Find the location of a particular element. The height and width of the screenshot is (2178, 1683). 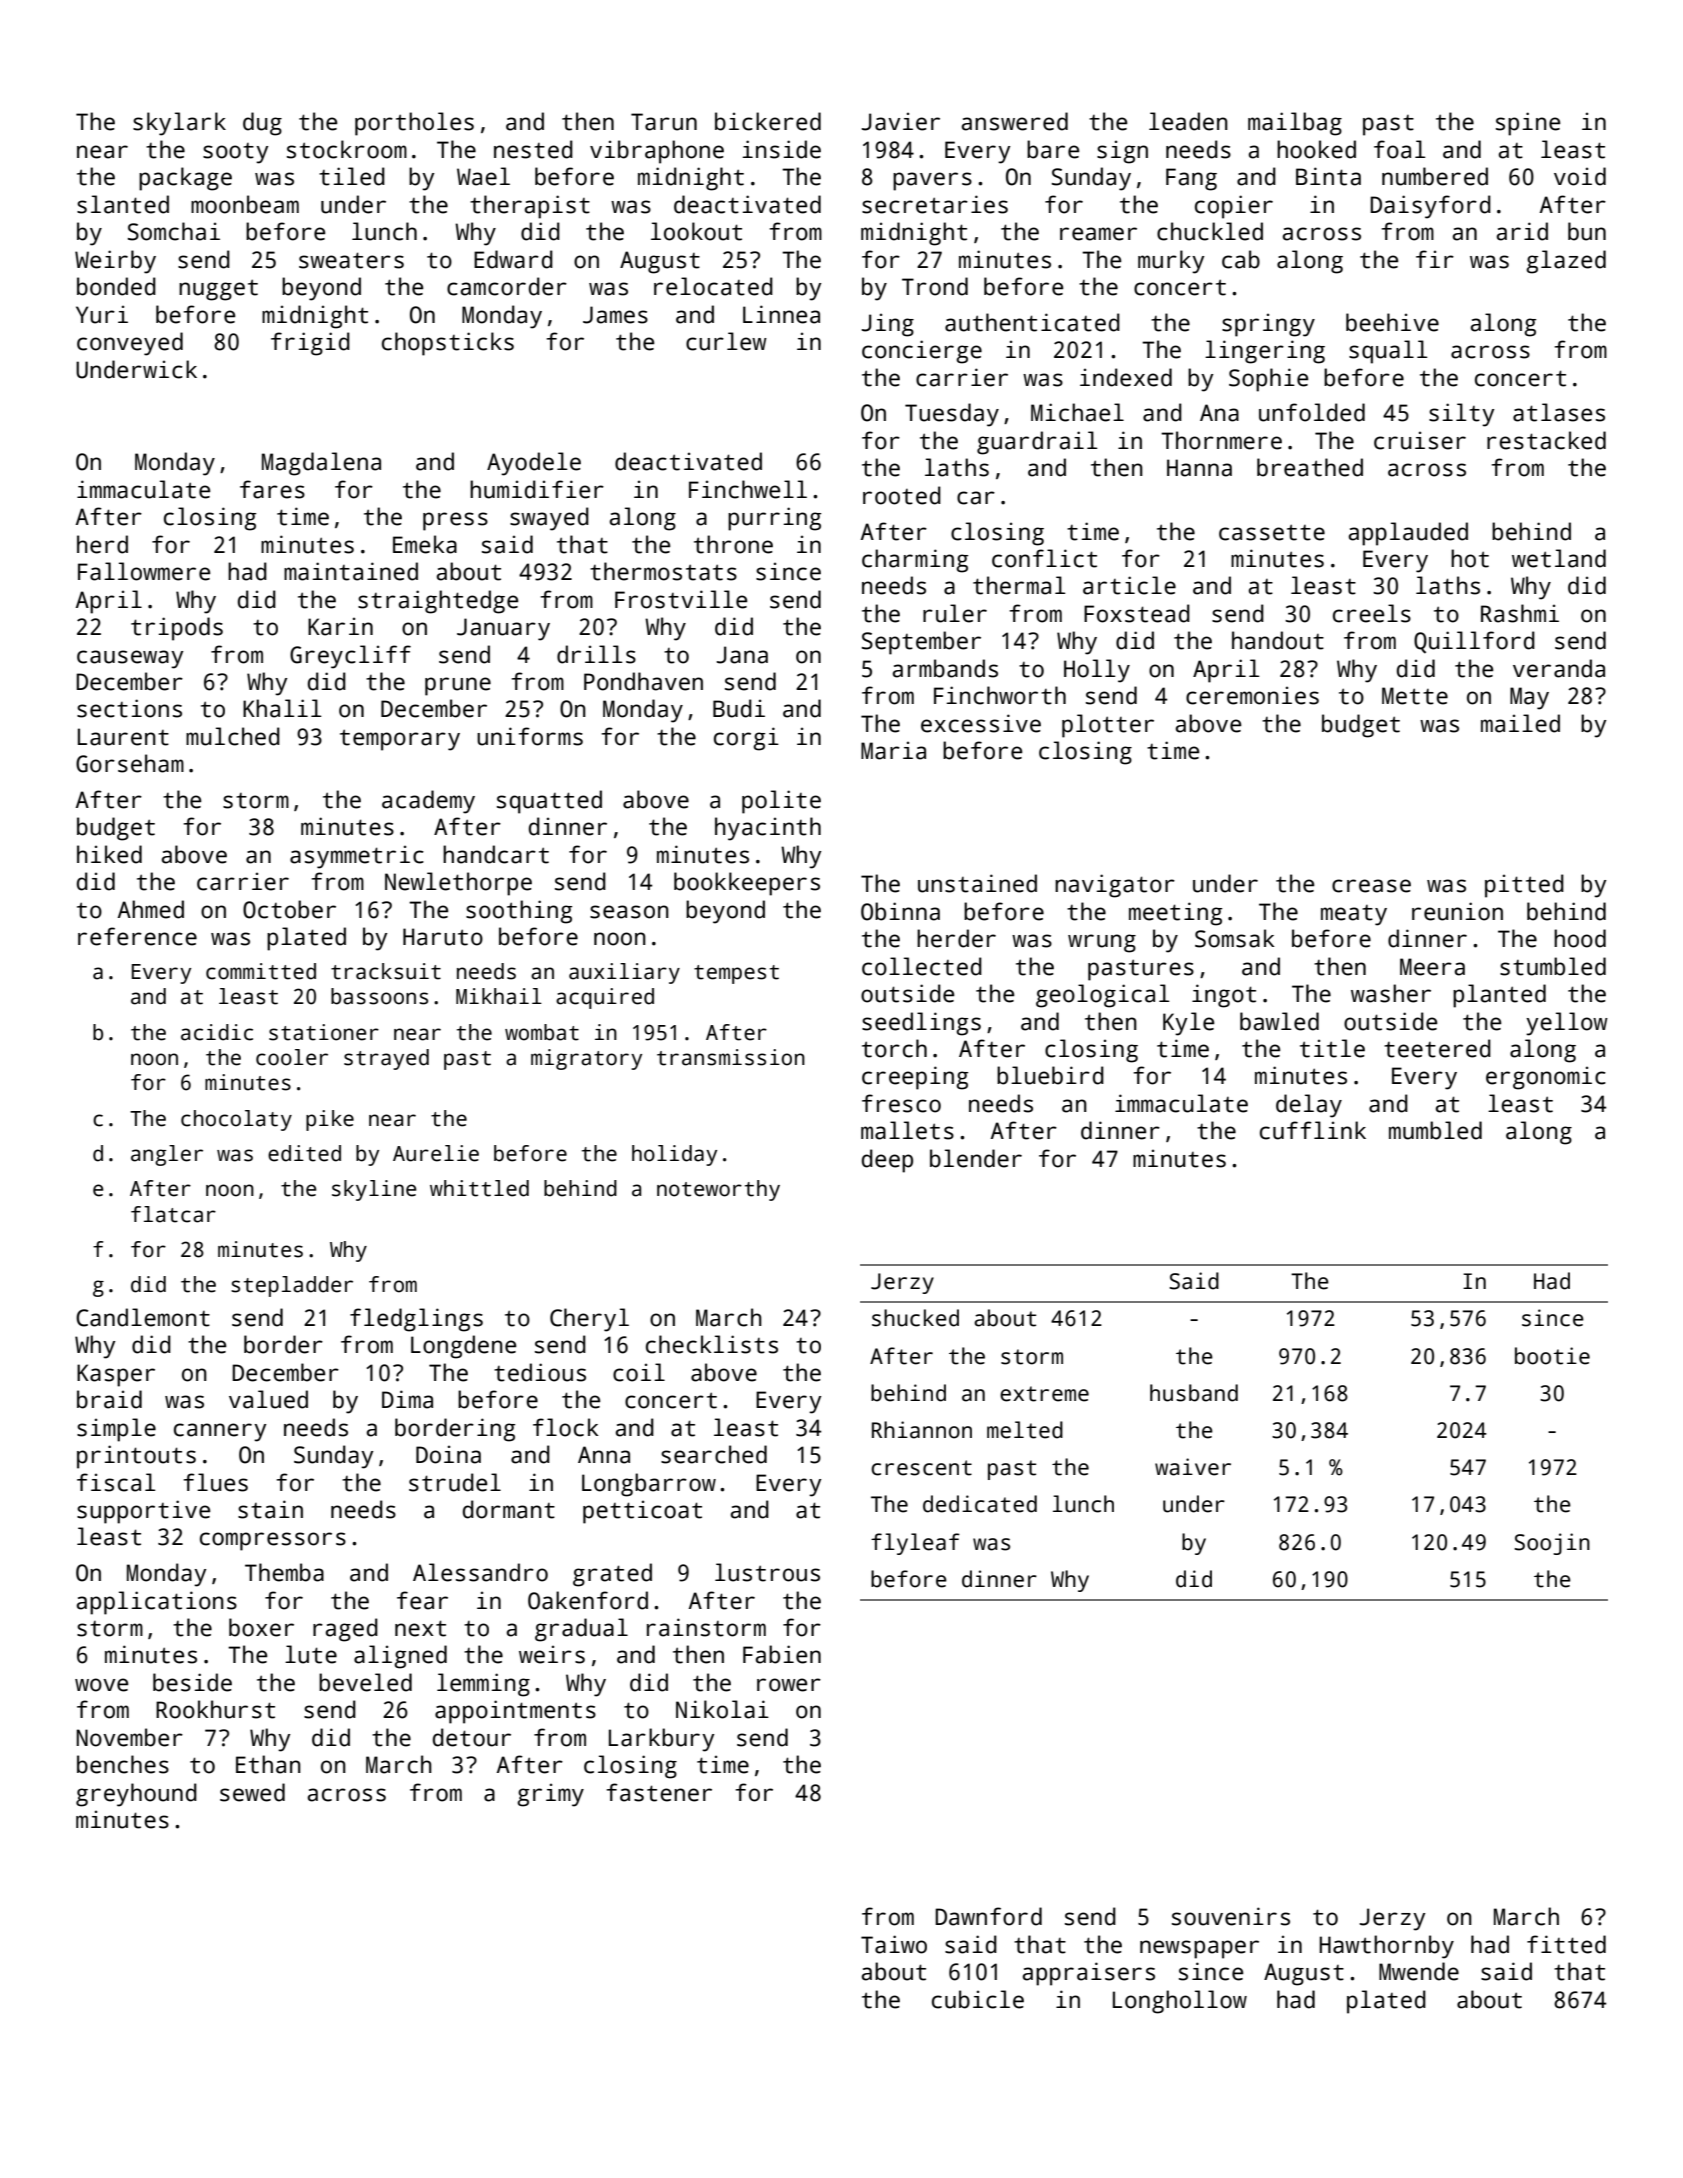

murky is located at coordinates (1171, 262).
